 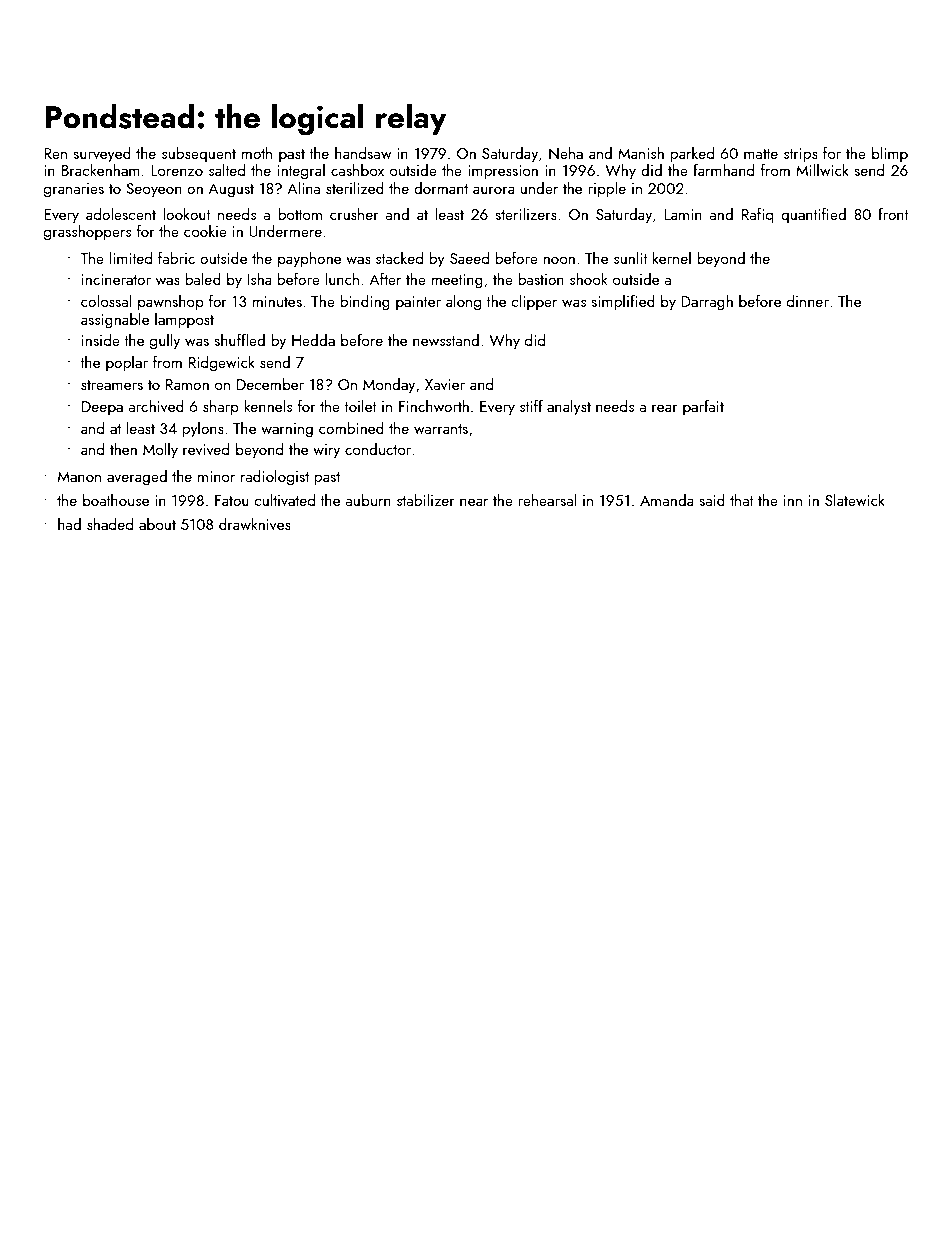 I want to click on Neha, so click(x=566, y=153).
